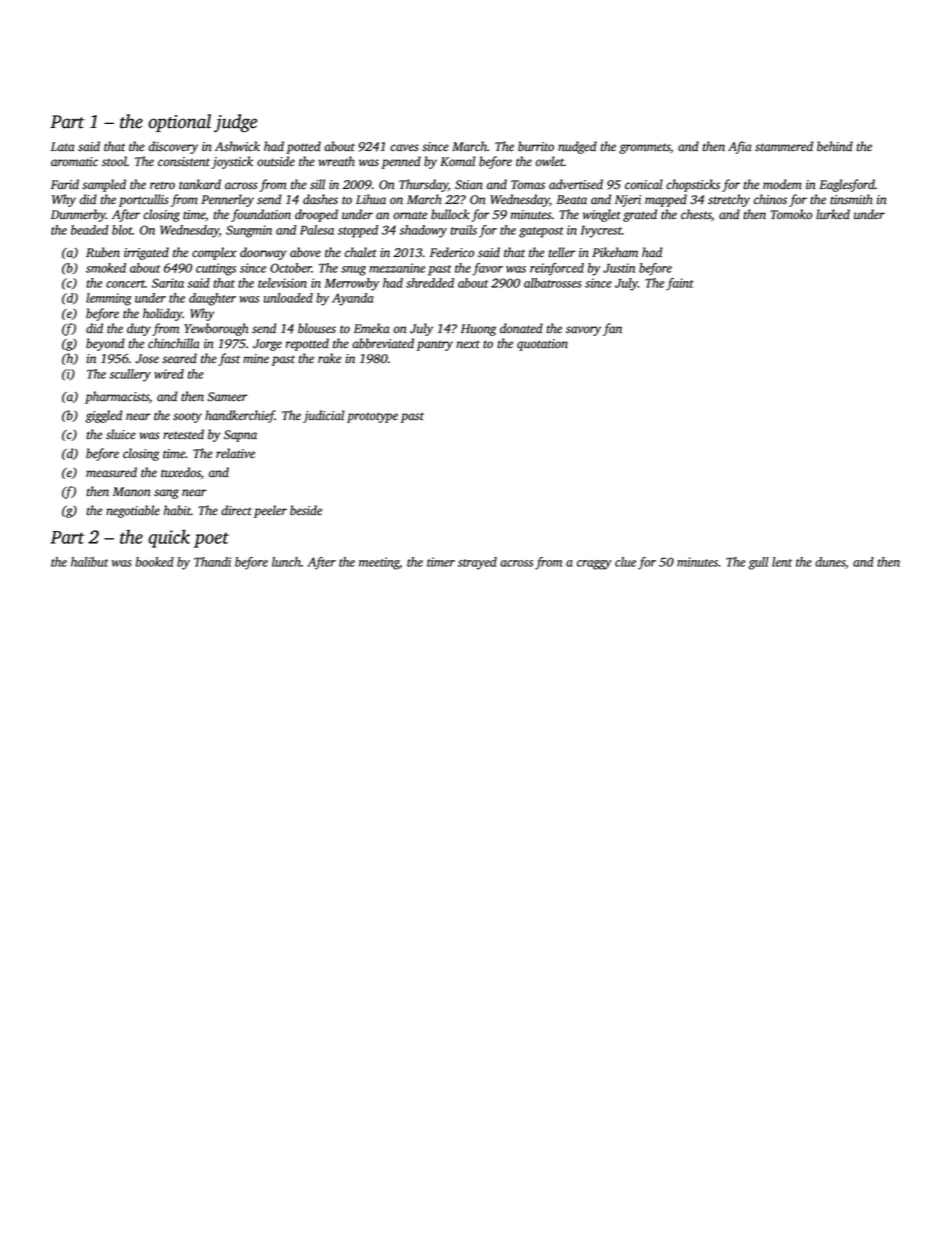 Image resolution: width=952 pixels, height=1233 pixels. I want to click on stammered, so click(784, 146).
